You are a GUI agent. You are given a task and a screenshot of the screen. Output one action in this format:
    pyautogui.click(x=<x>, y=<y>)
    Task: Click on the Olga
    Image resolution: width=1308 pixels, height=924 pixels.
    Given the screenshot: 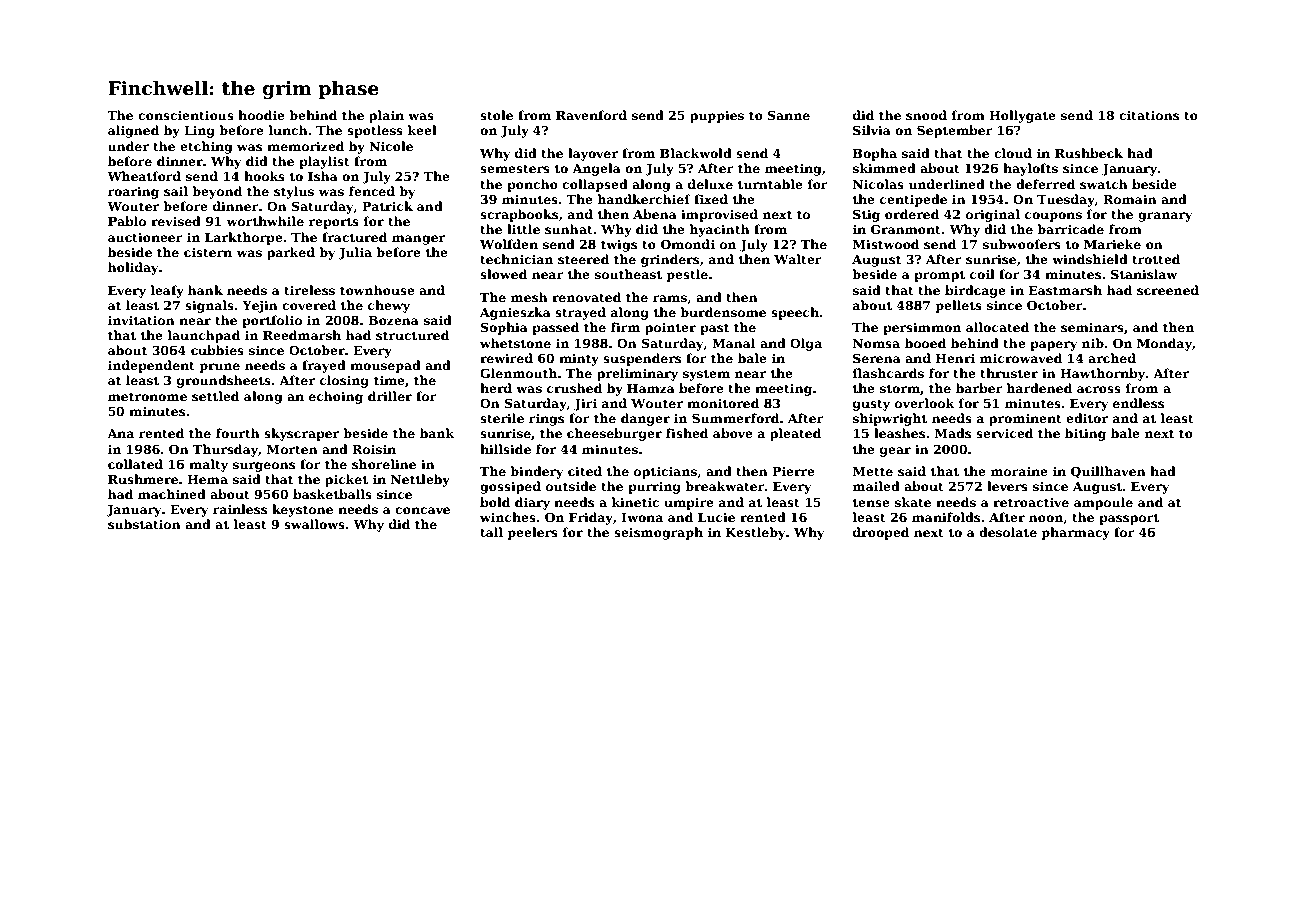 What is the action you would take?
    pyautogui.click(x=806, y=344)
